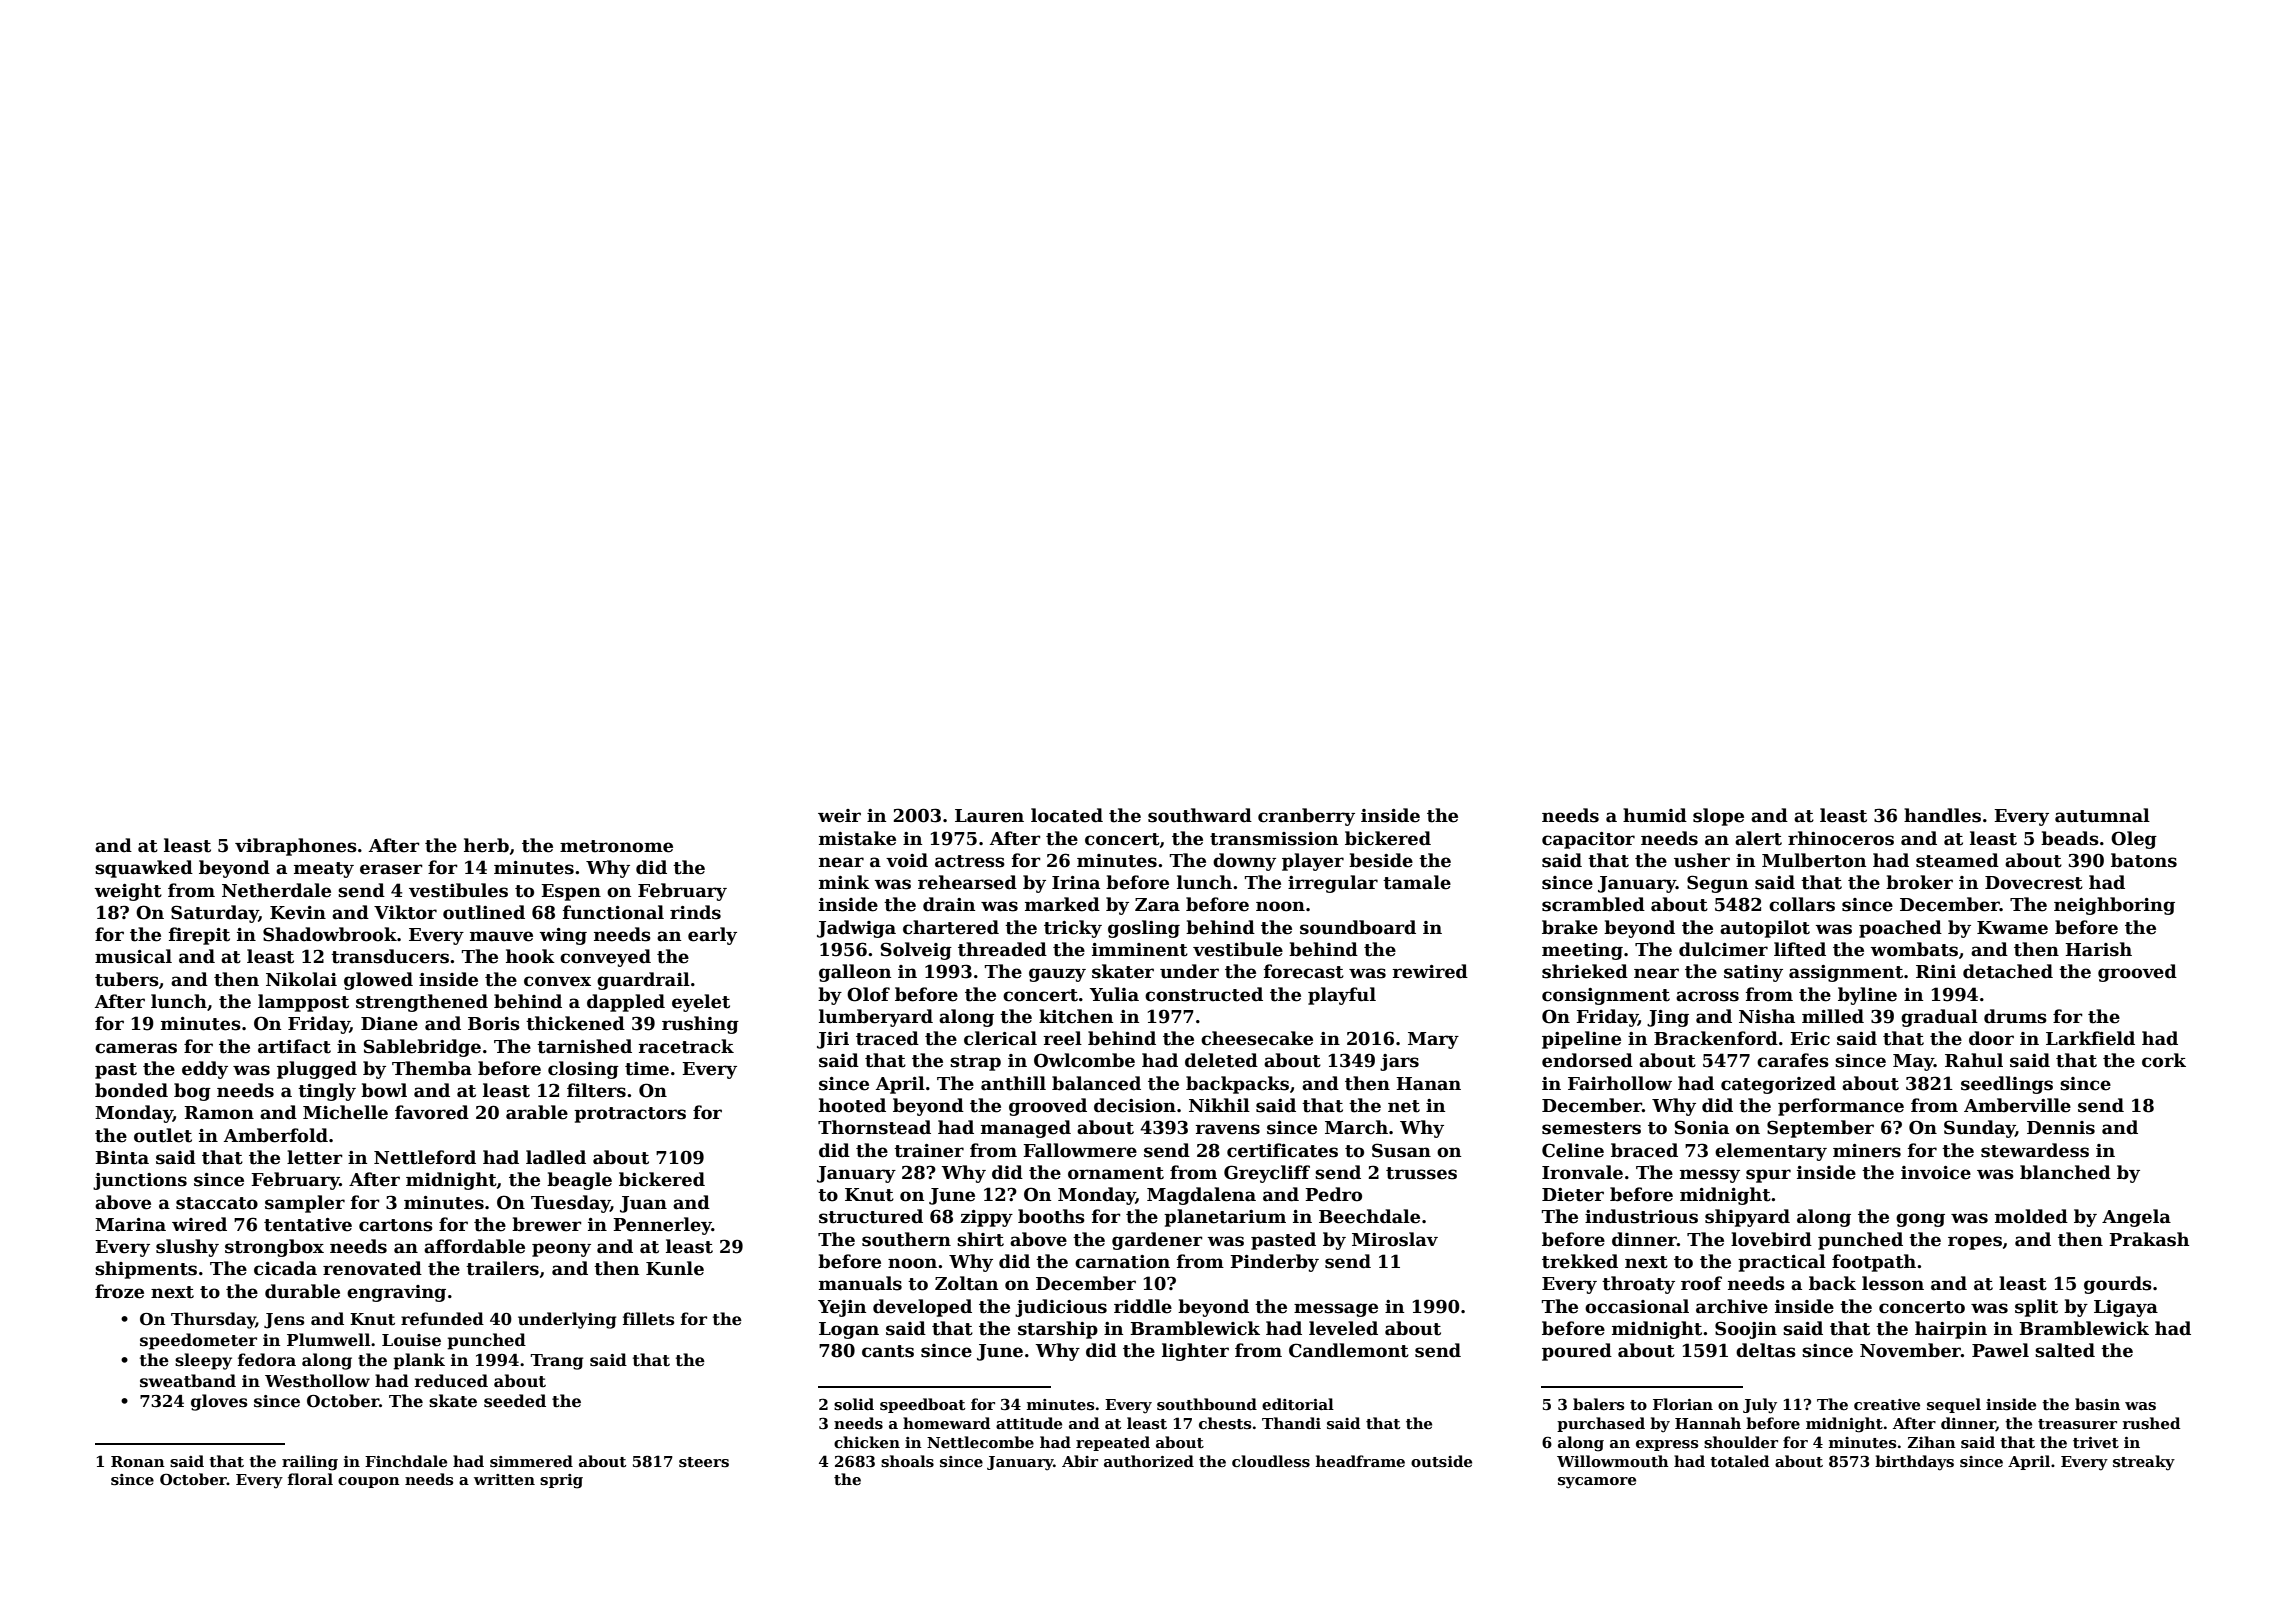  Describe the element at coordinates (1588, 840) in the image. I see `capacitor` at that location.
